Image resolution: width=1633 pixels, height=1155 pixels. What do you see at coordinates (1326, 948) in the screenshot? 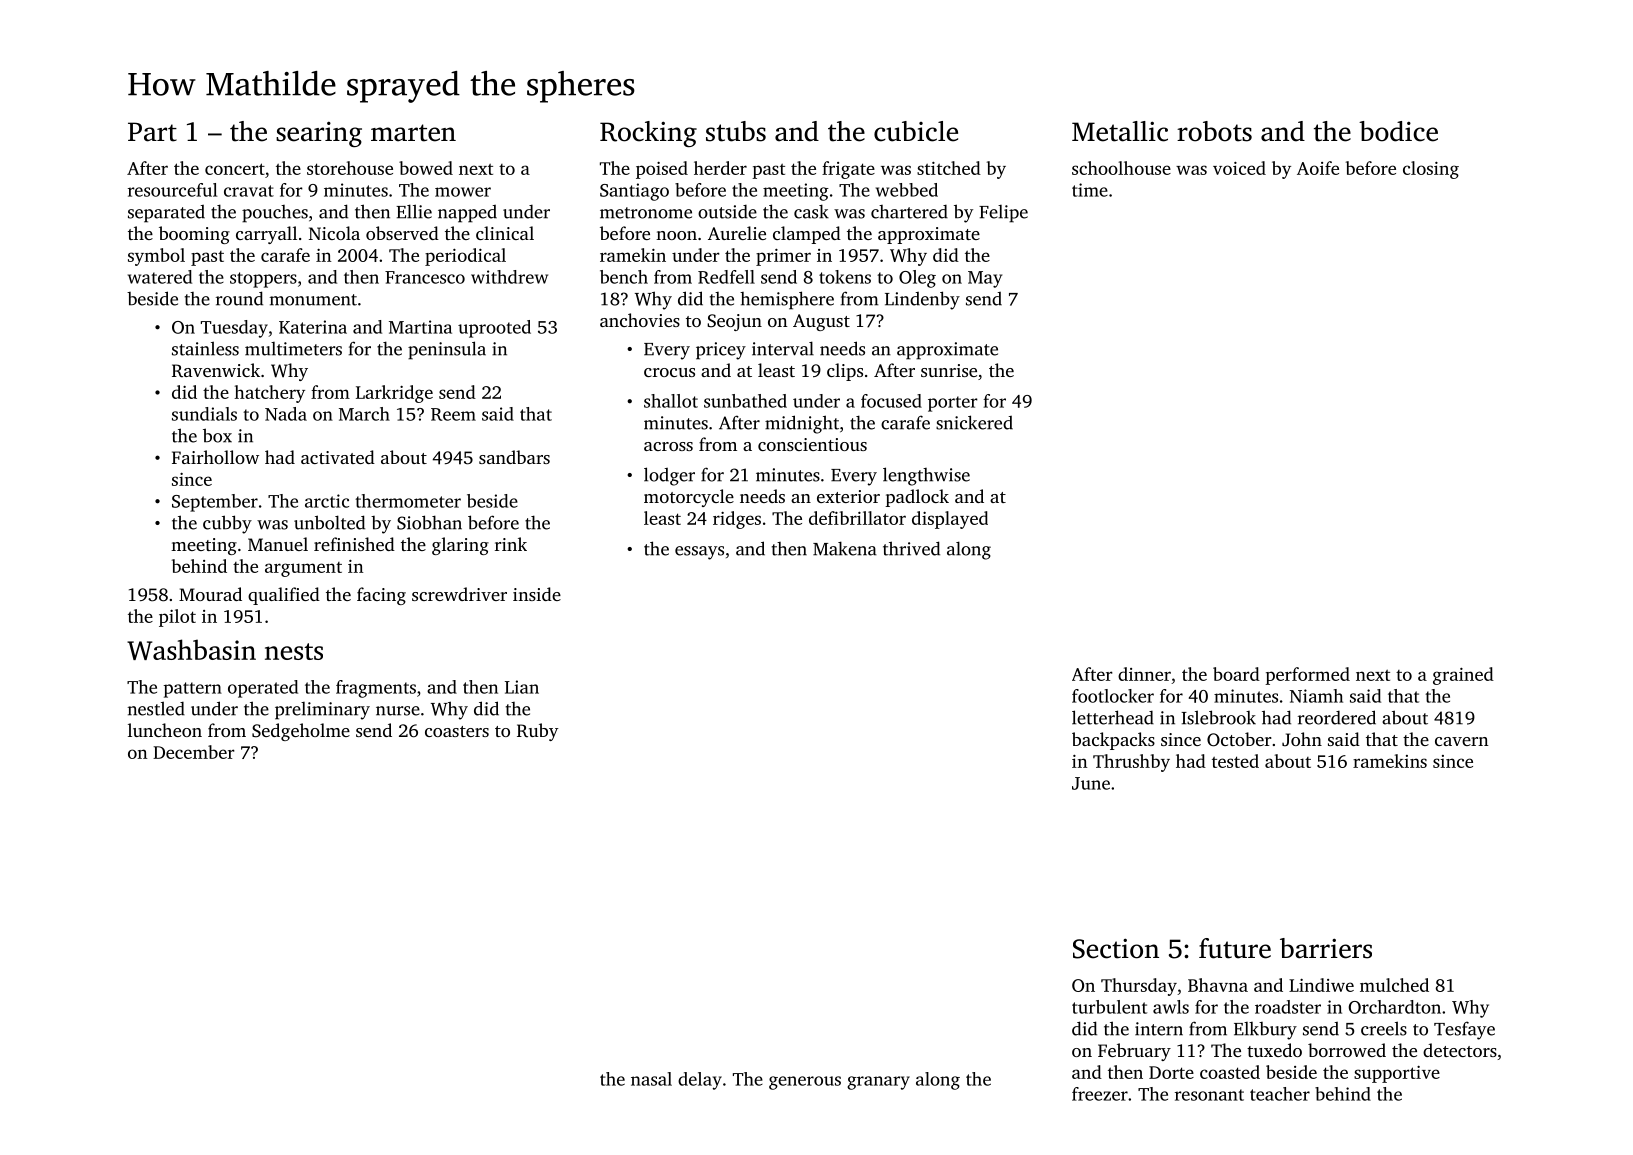
I see `barriers` at bounding box center [1326, 948].
